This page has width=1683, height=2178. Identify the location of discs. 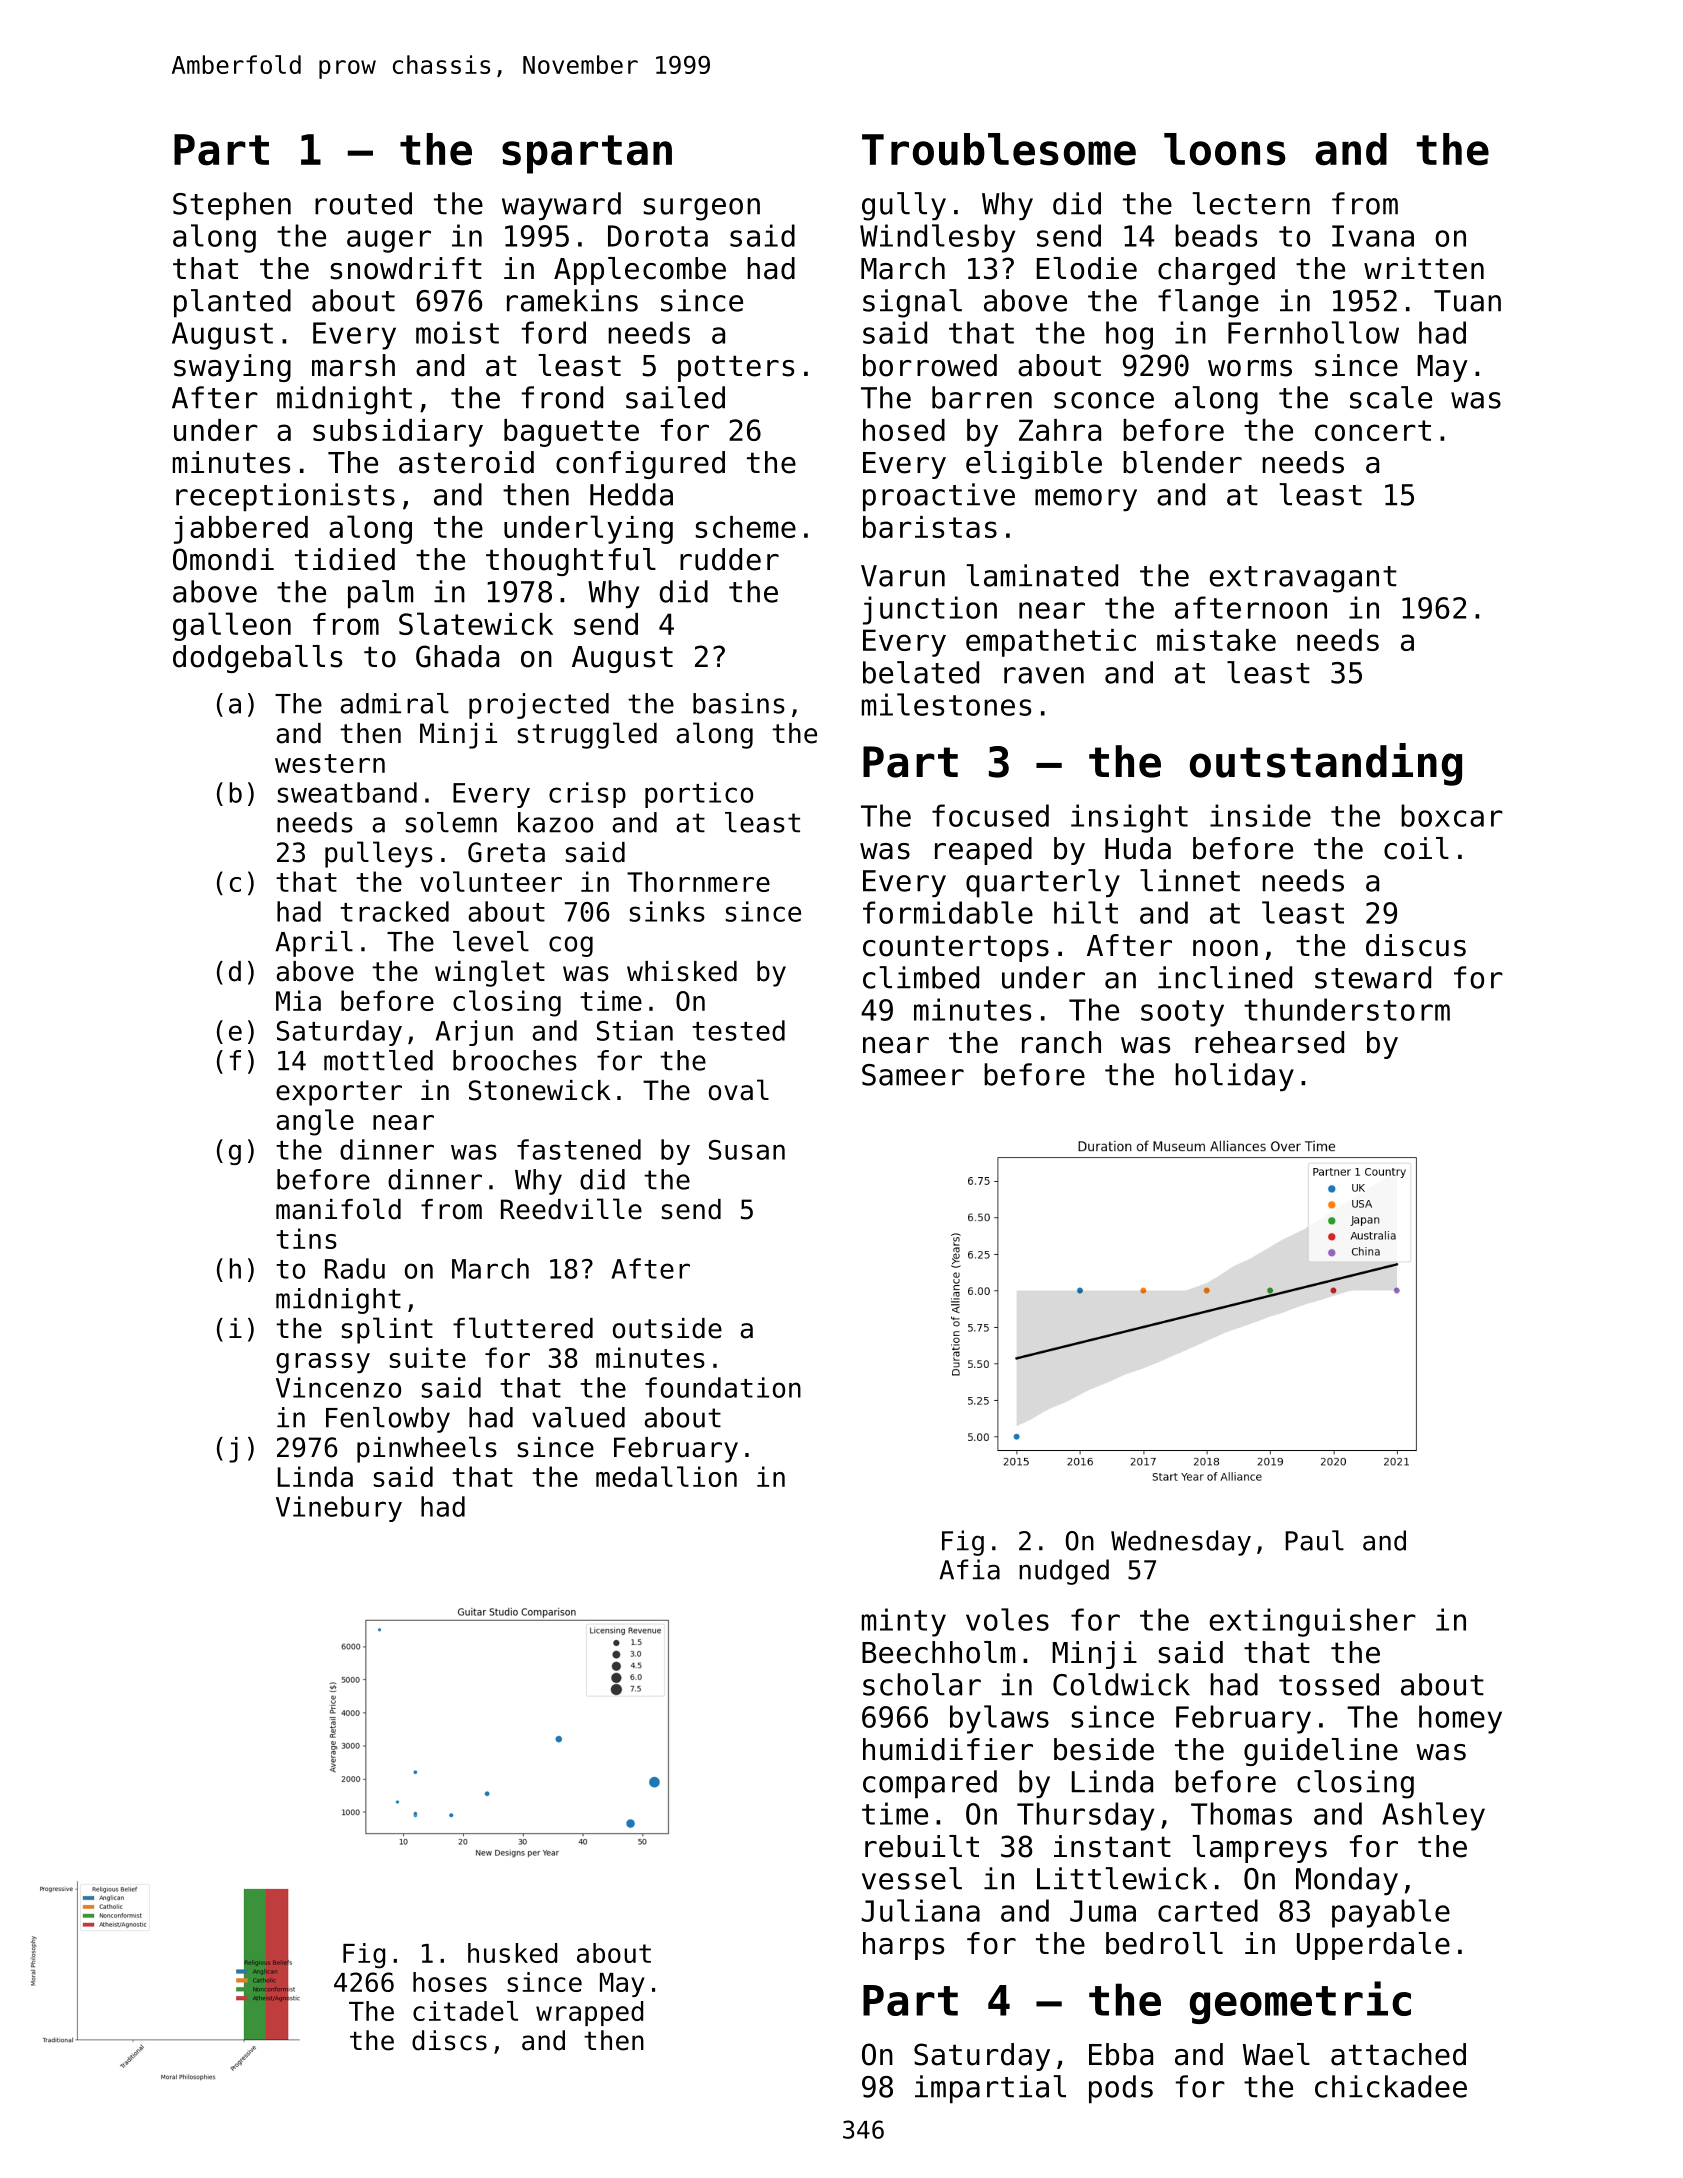
(449, 2040).
